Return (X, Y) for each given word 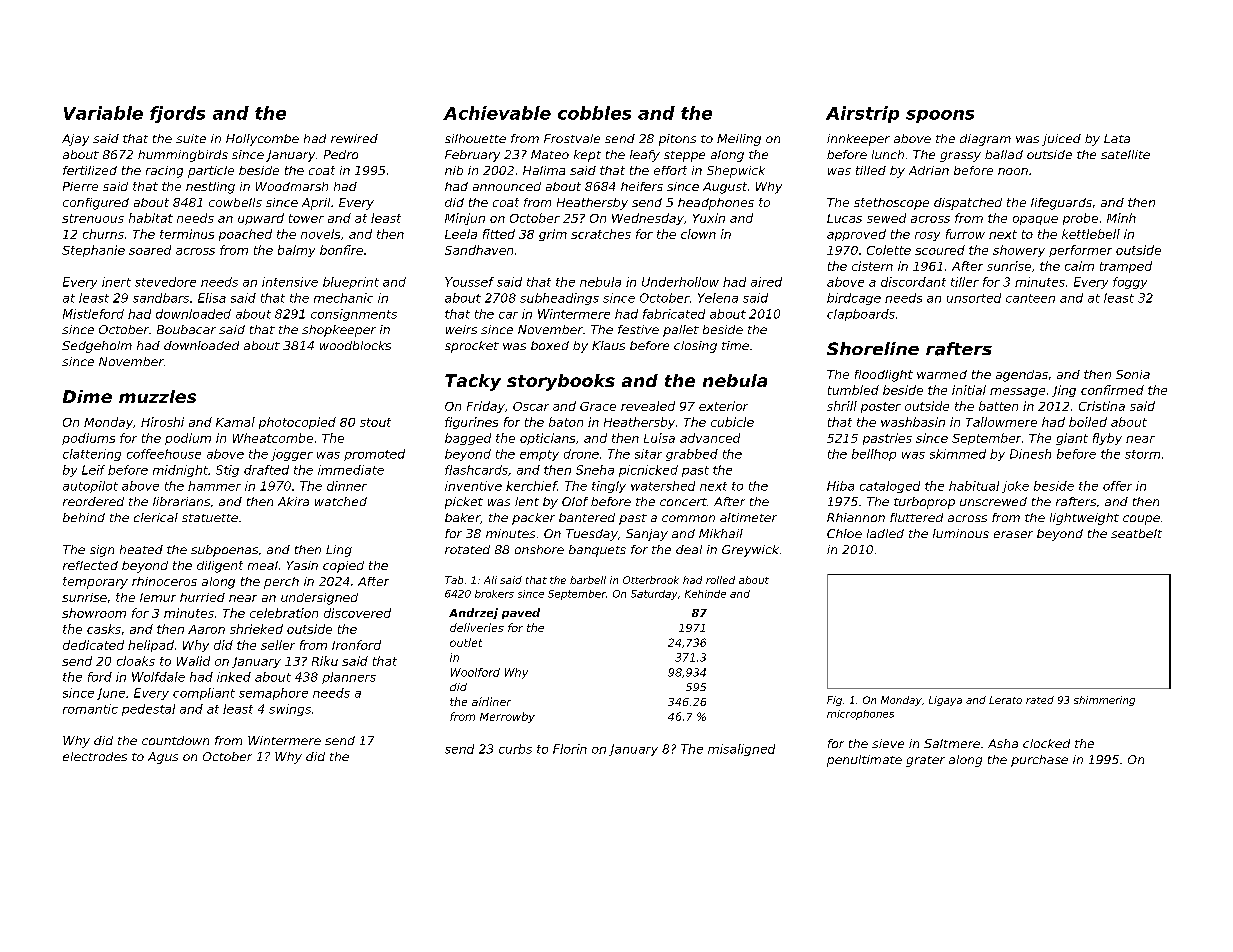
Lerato (1005, 700)
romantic (90, 709)
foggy (1130, 283)
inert (116, 282)
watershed (663, 486)
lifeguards (1061, 204)
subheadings (559, 299)
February (472, 156)
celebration (284, 613)
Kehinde (705, 594)
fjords (177, 114)
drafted (266, 470)
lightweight (1084, 519)
